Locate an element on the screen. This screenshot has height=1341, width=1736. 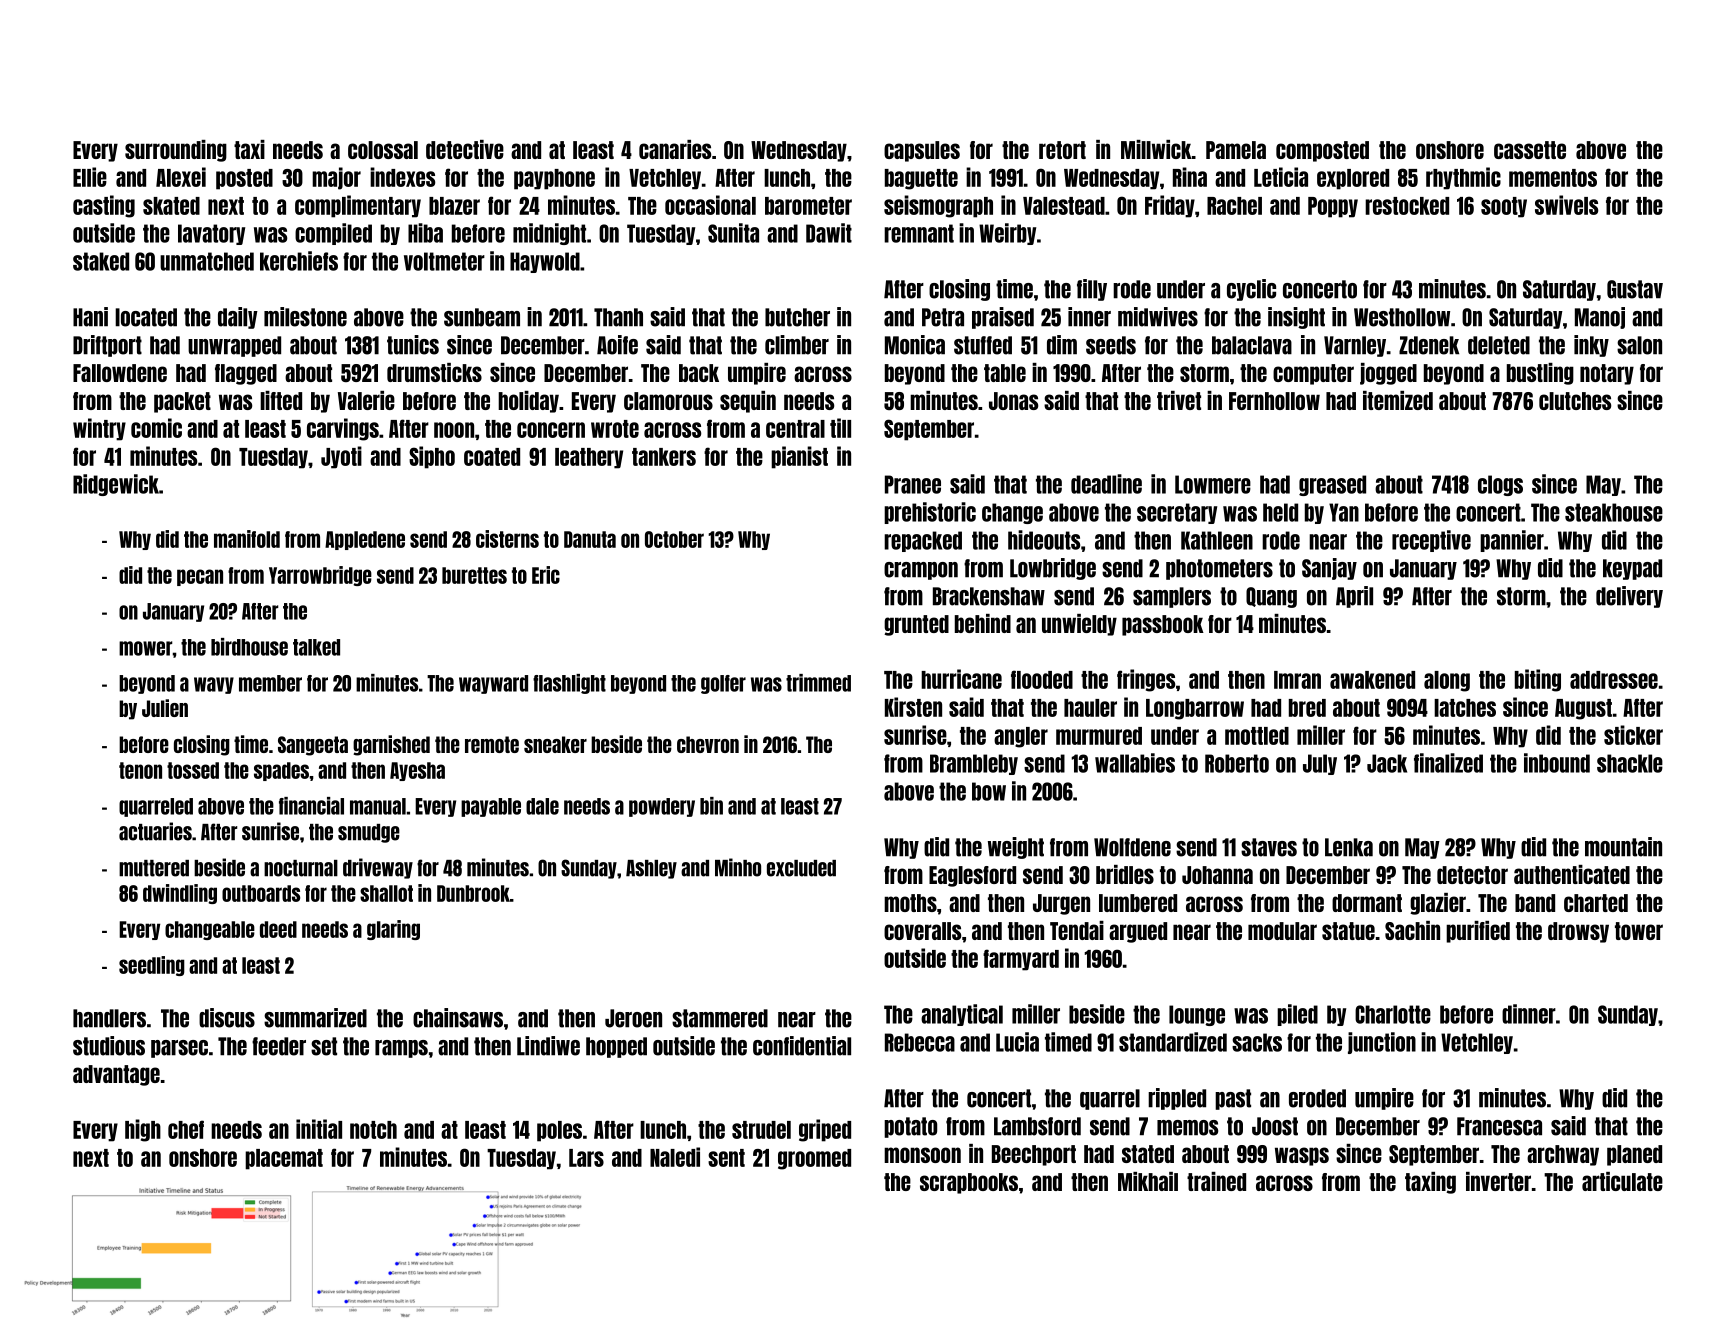
Dawit is located at coordinates (829, 233).
